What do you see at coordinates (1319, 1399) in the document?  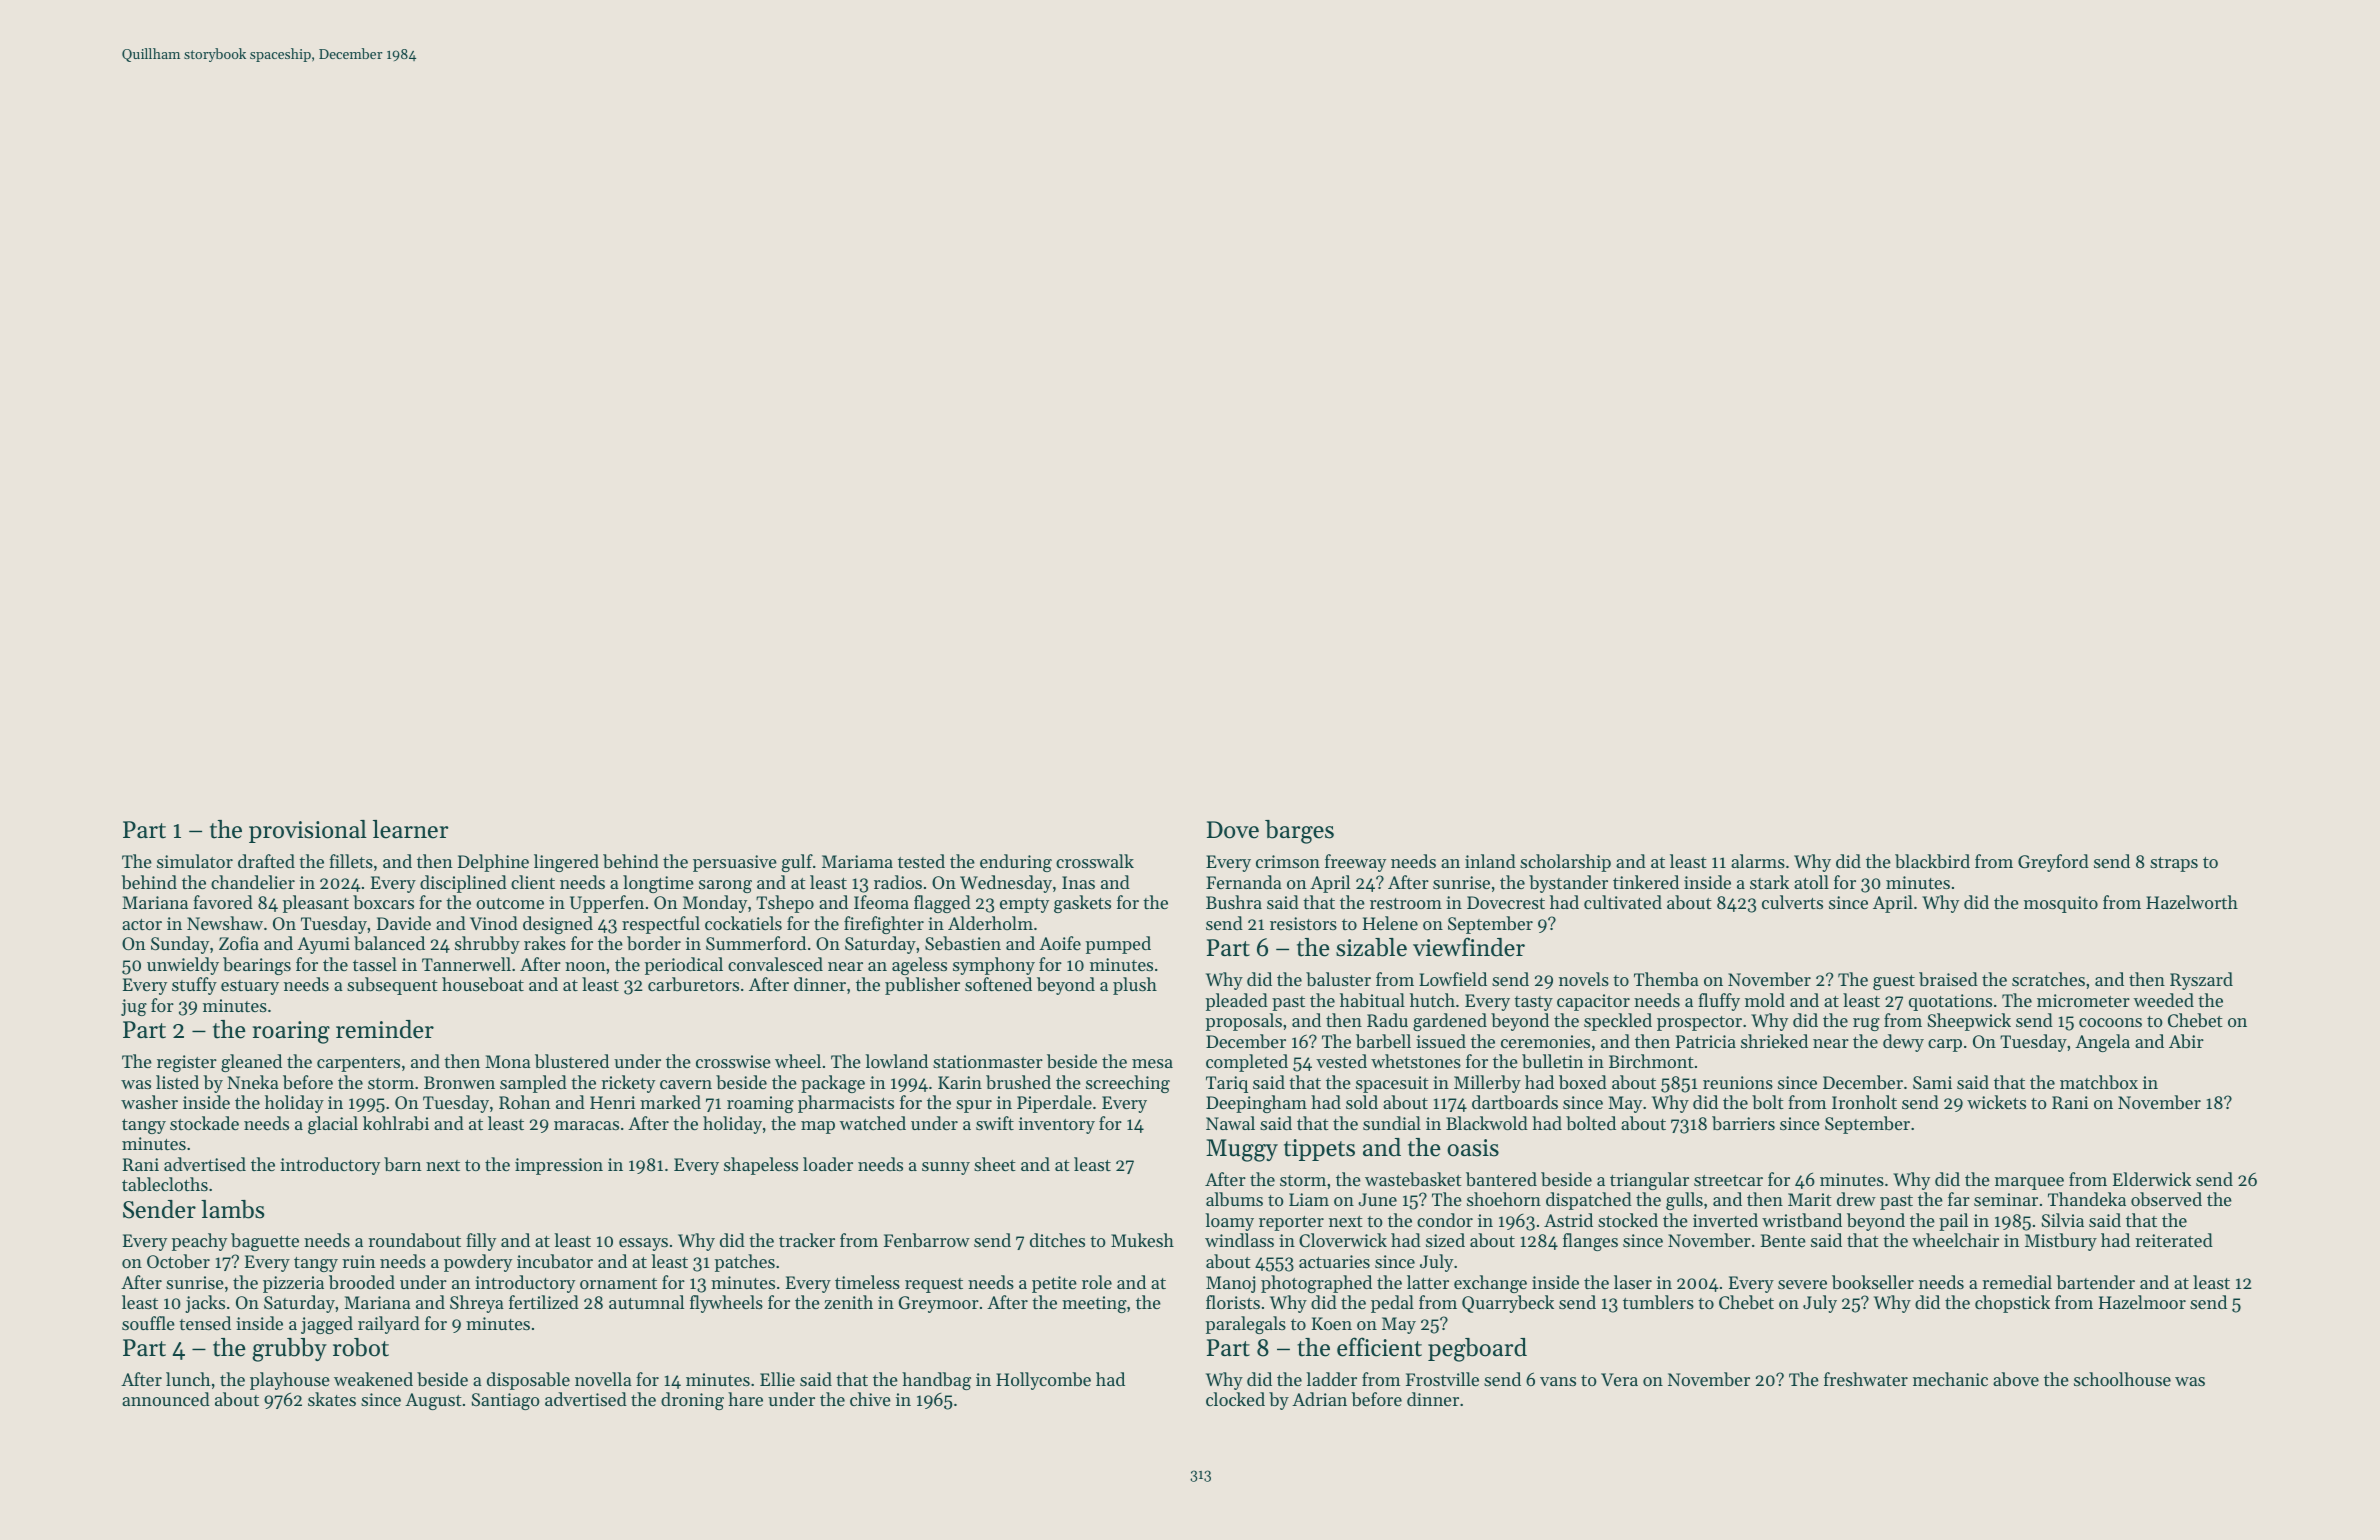 I see `Adrian` at bounding box center [1319, 1399].
